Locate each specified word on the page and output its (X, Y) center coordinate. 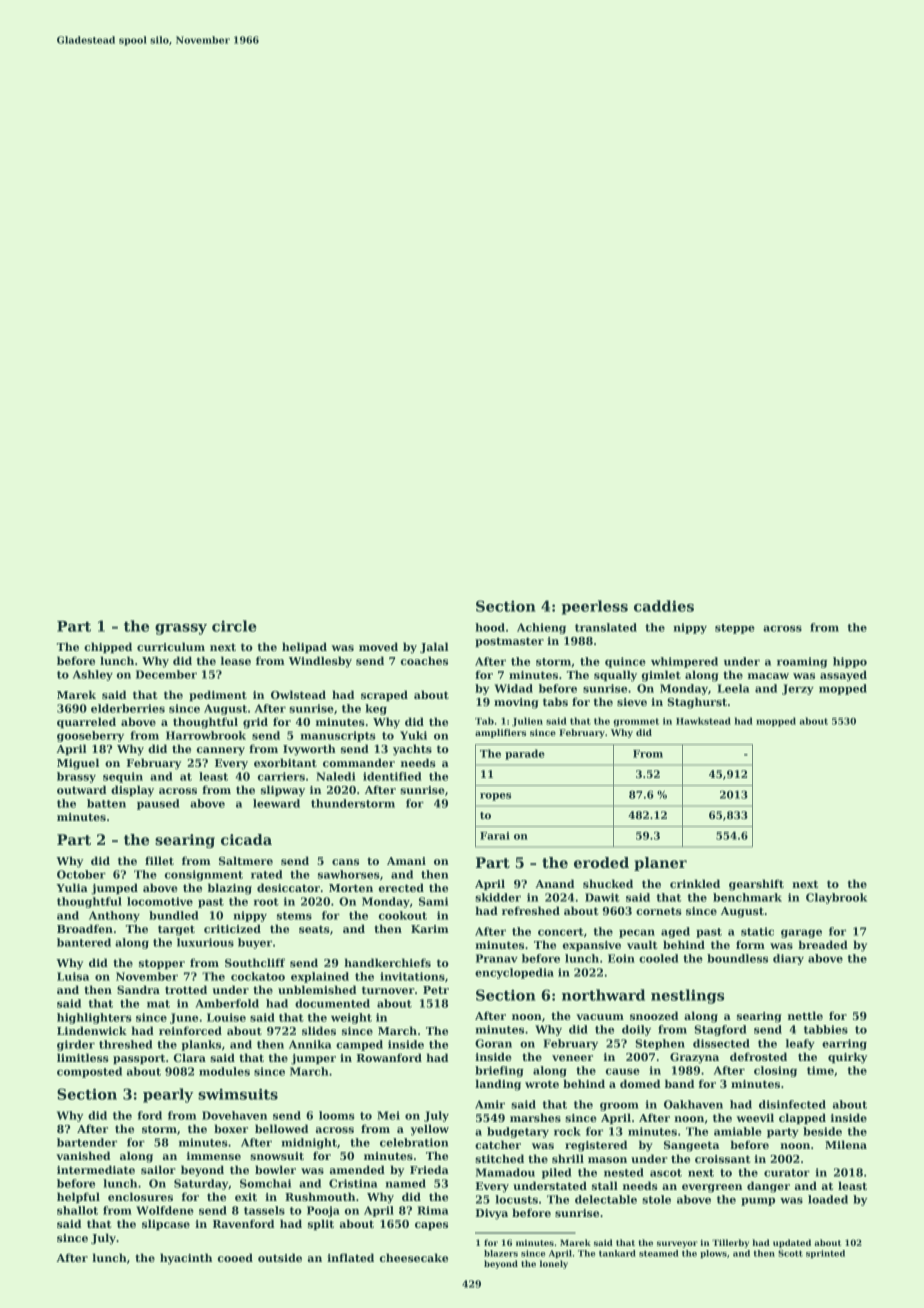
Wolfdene (165, 1210)
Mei (388, 1115)
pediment (218, 695)
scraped (384, 695)
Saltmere (246, 860)
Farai (495, 836)
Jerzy (798, 689)
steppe (735, 629)
